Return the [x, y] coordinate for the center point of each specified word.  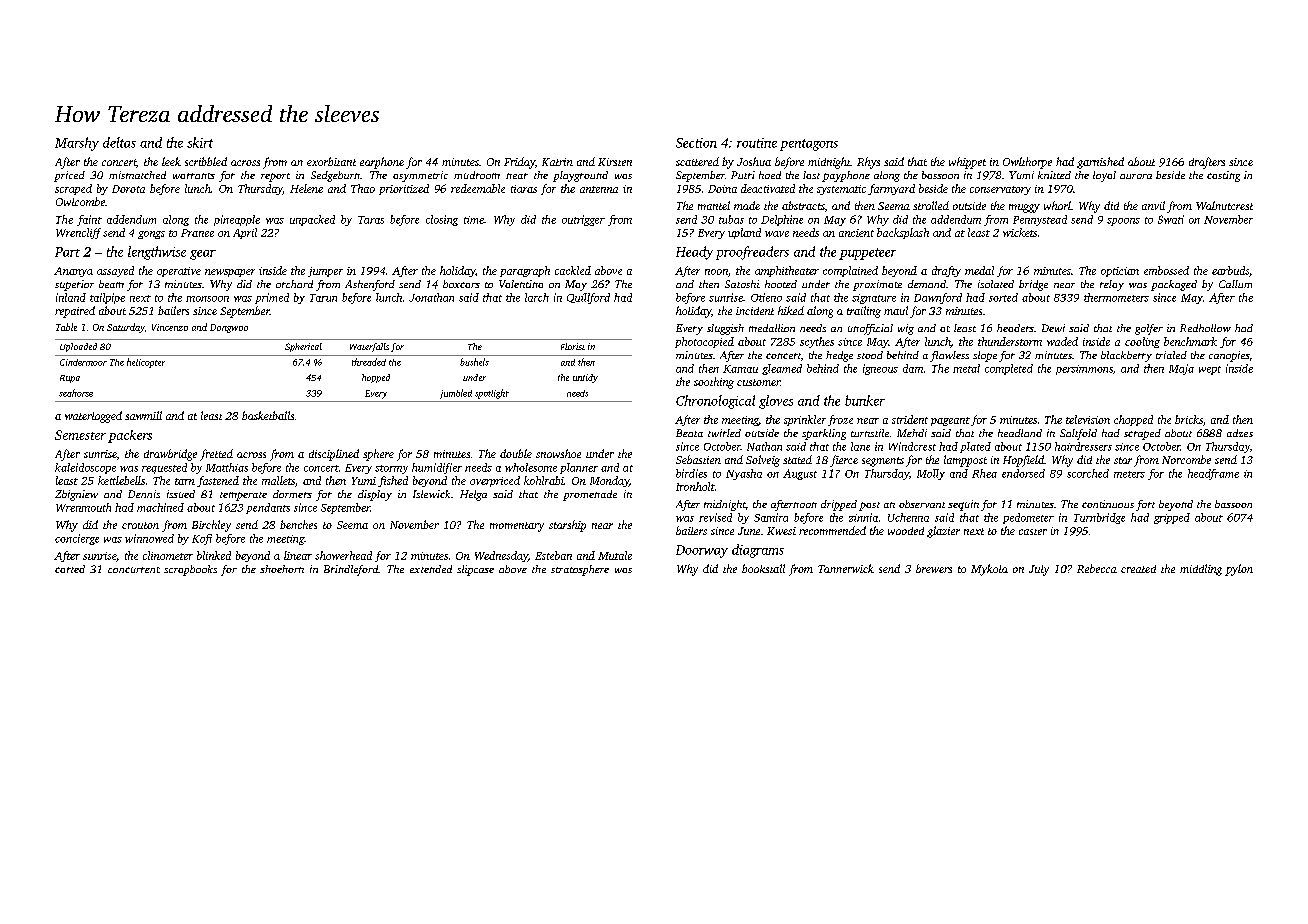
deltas [119, 142]
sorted [1003, 297]
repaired [75, 312]
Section [696, 143]
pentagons [809, 145]
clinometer [168, 555]
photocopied [704, 342]
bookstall [763, 568]
